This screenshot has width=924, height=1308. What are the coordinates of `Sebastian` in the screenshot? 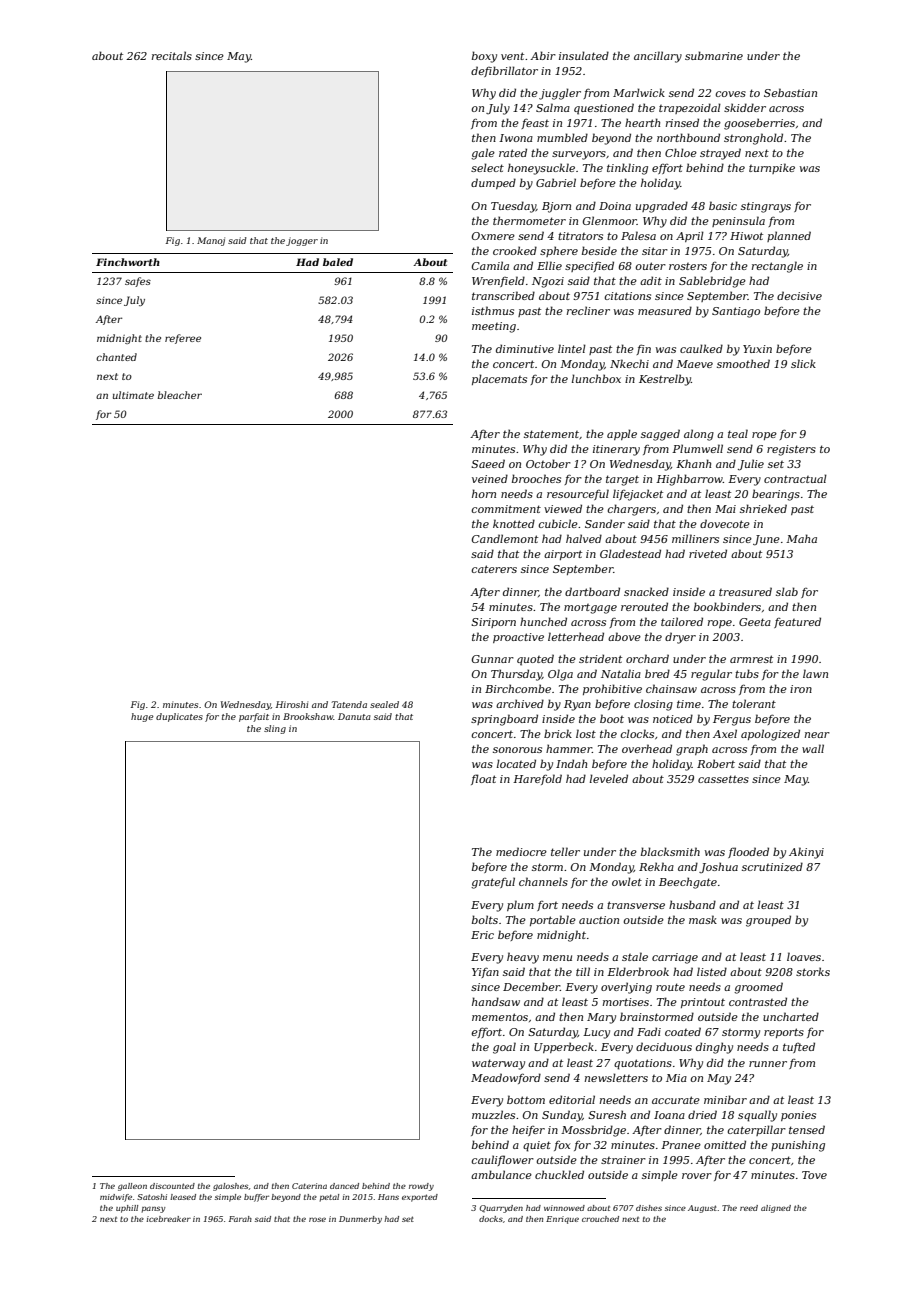 It's located at (790, 92).
